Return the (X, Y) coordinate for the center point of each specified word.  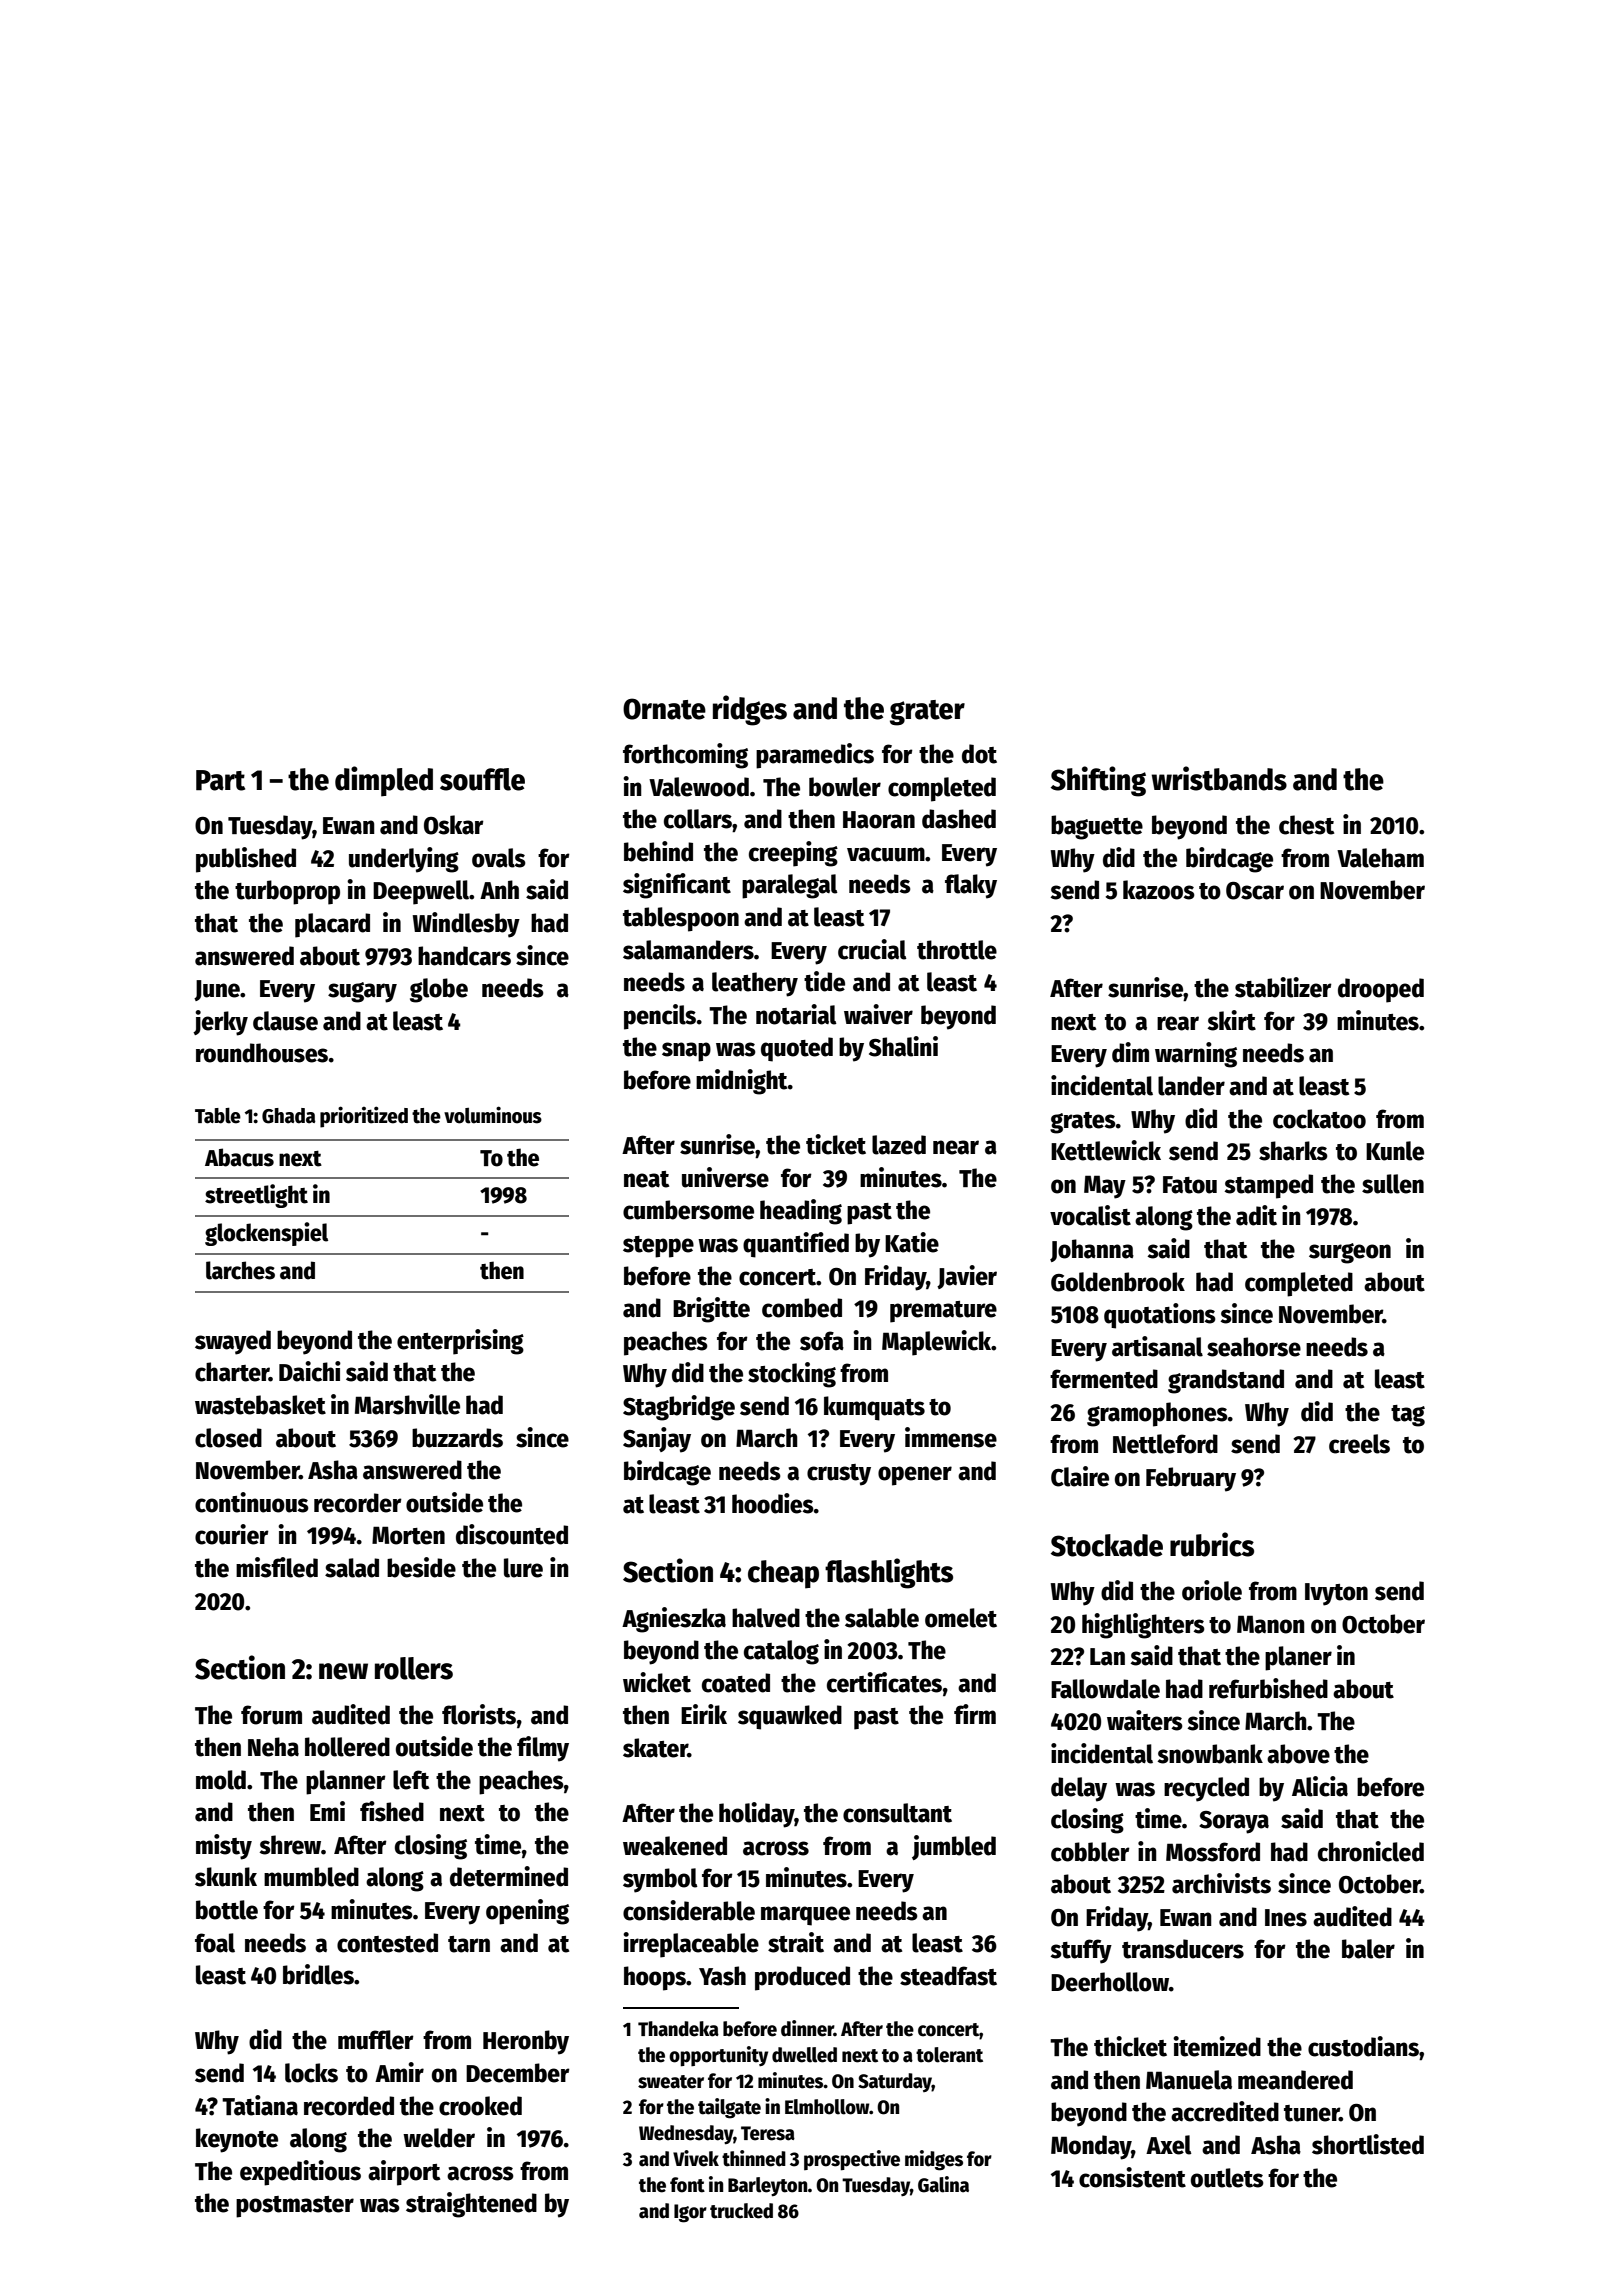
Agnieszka (674, 1620)
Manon (1271, 1624)
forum (271, 1715)
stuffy (1081, 1951)
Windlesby (466, 925)
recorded (349, 2106)
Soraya (1234, 1822)
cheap (783, 1574)
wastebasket (260, 1405)
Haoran (879, 820)
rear (1178, 1023)
